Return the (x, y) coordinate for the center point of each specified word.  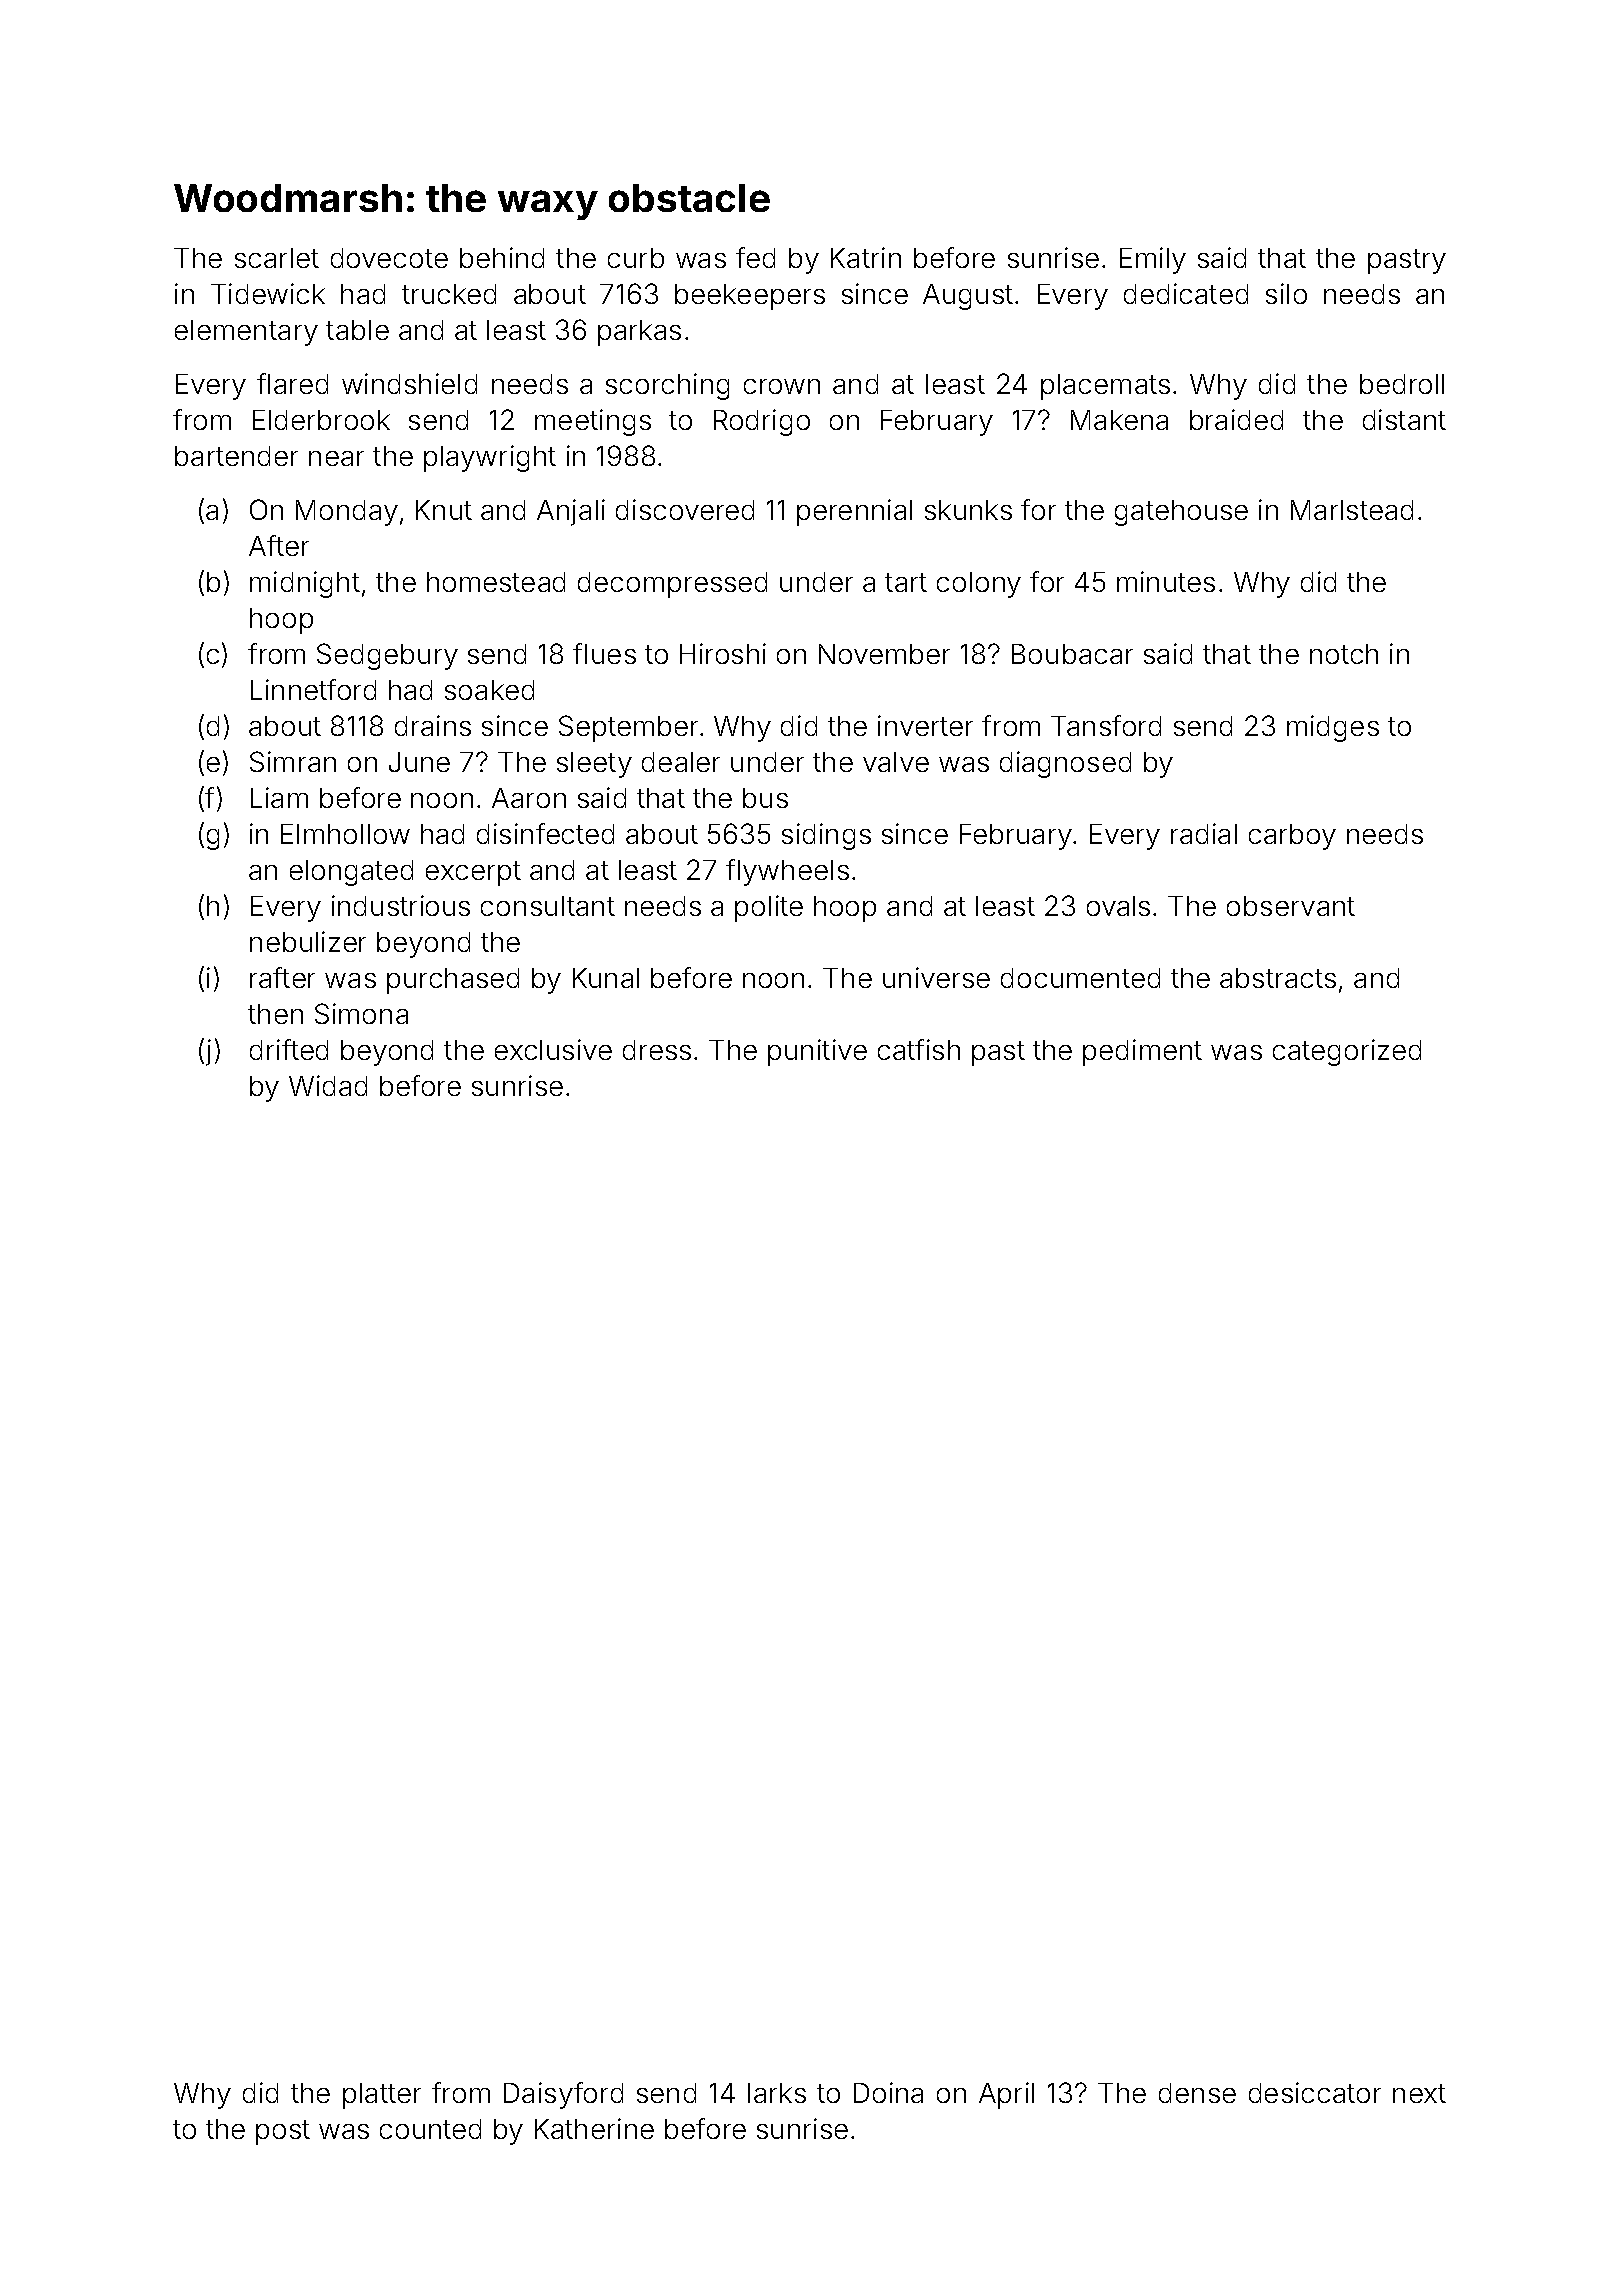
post (283, 2132)
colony (979, 585)
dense (1197, 2093)
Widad (328, 1085)
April (1006, 2095)
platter (382, 2096)
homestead (496, 582)
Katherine (594, 2128)
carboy (1292, 837)
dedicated (1186, 293)
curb (636, 258)
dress (657, 1050)
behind (502, 257)
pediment (1142, 1052)
